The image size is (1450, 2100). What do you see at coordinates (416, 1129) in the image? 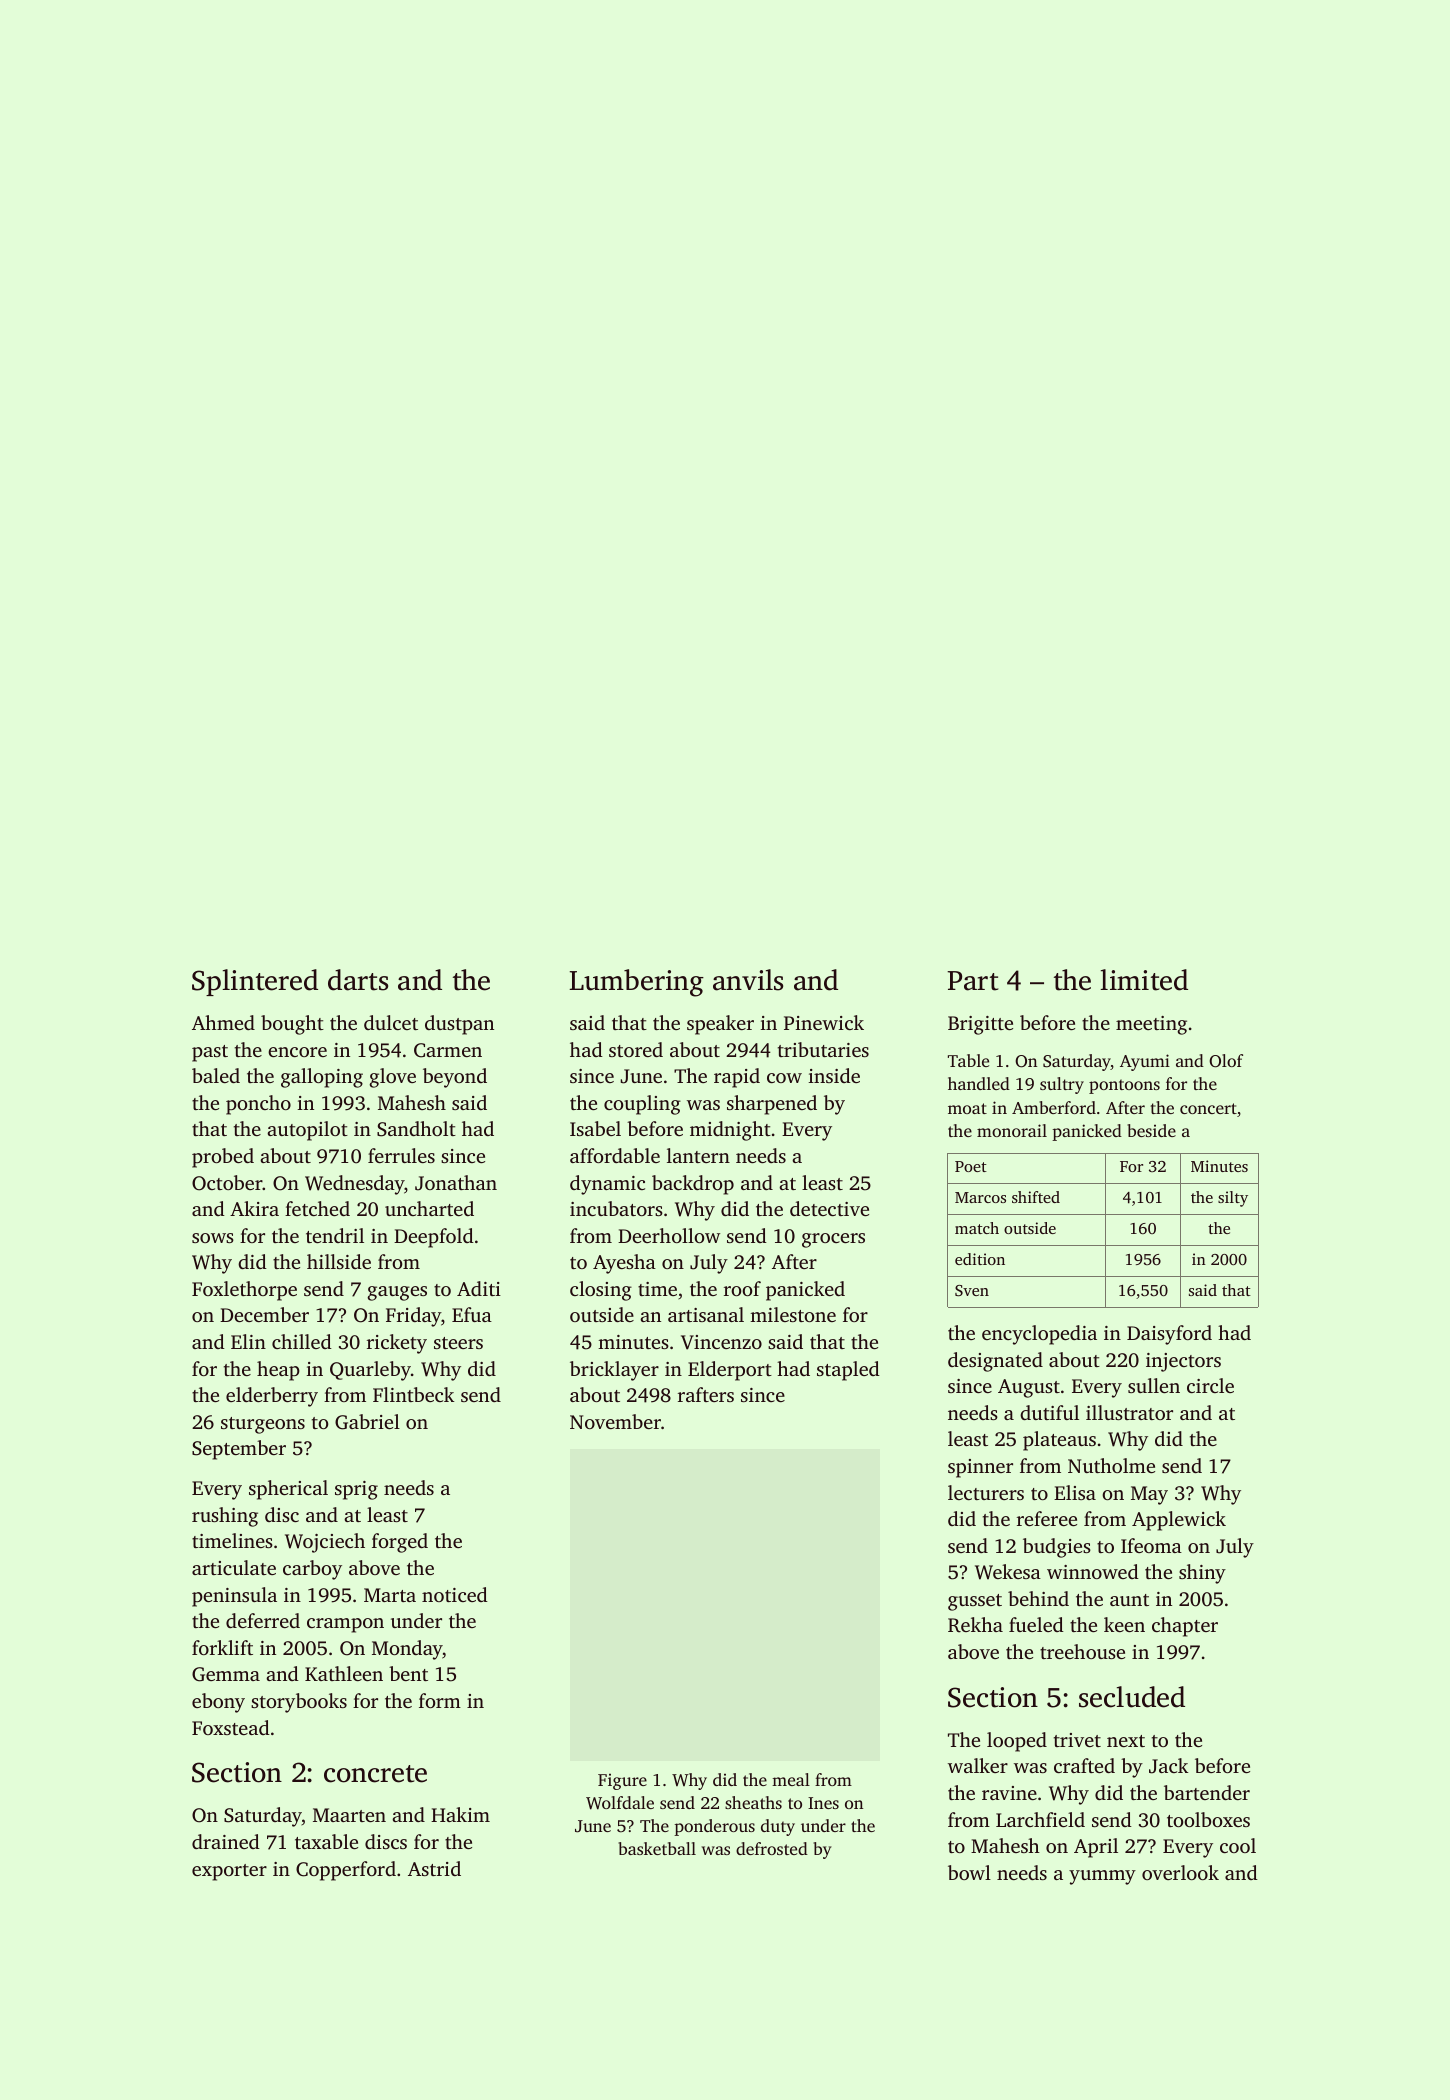
I see `Sandholt` at bounding box center [416, 1129].
